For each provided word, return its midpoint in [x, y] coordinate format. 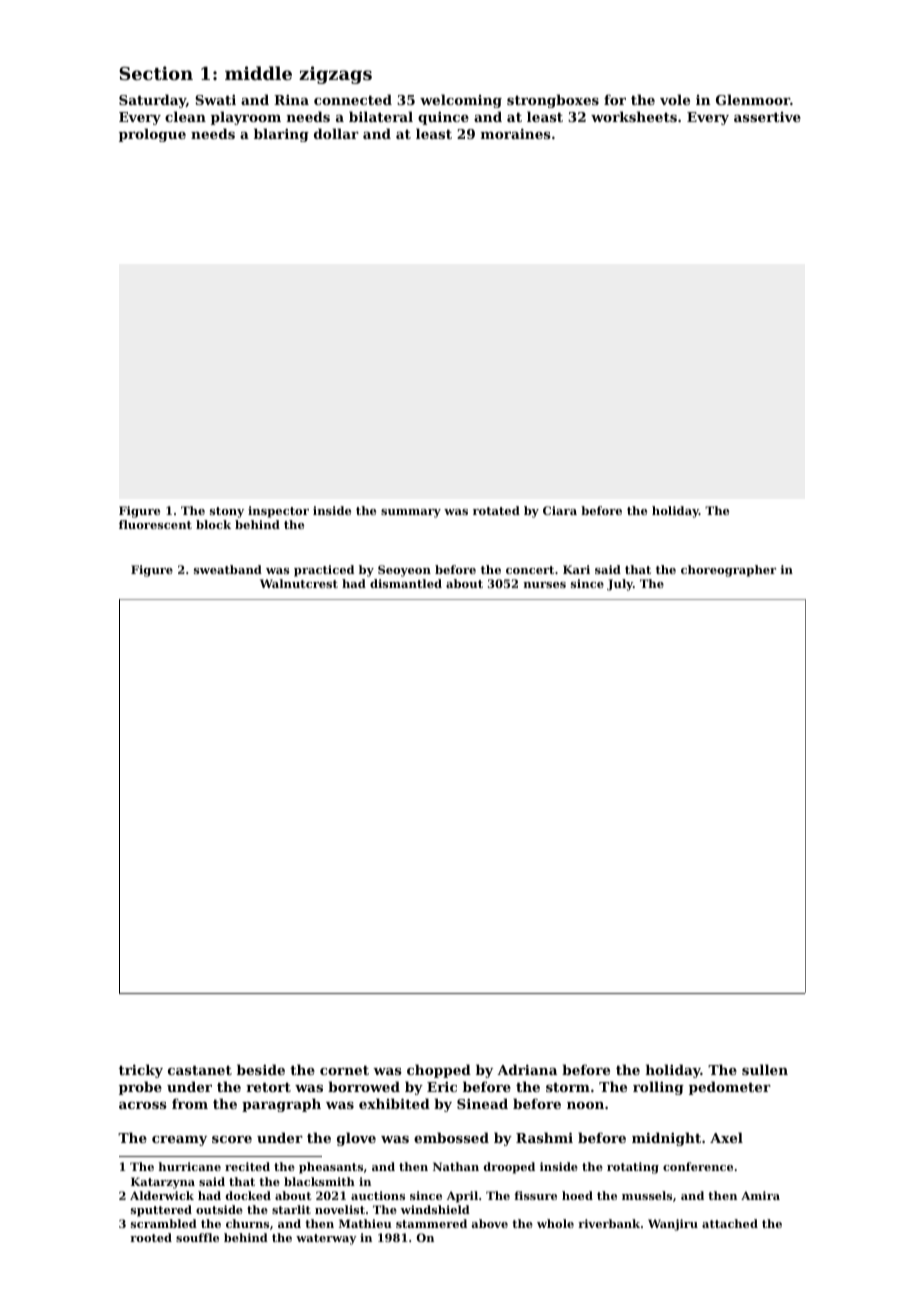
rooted [151, 1237]
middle [258, 73]
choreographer [728, 571]
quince [443, 118]
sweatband [228, 569]
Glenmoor [753, 99]
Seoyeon [404, 571]
